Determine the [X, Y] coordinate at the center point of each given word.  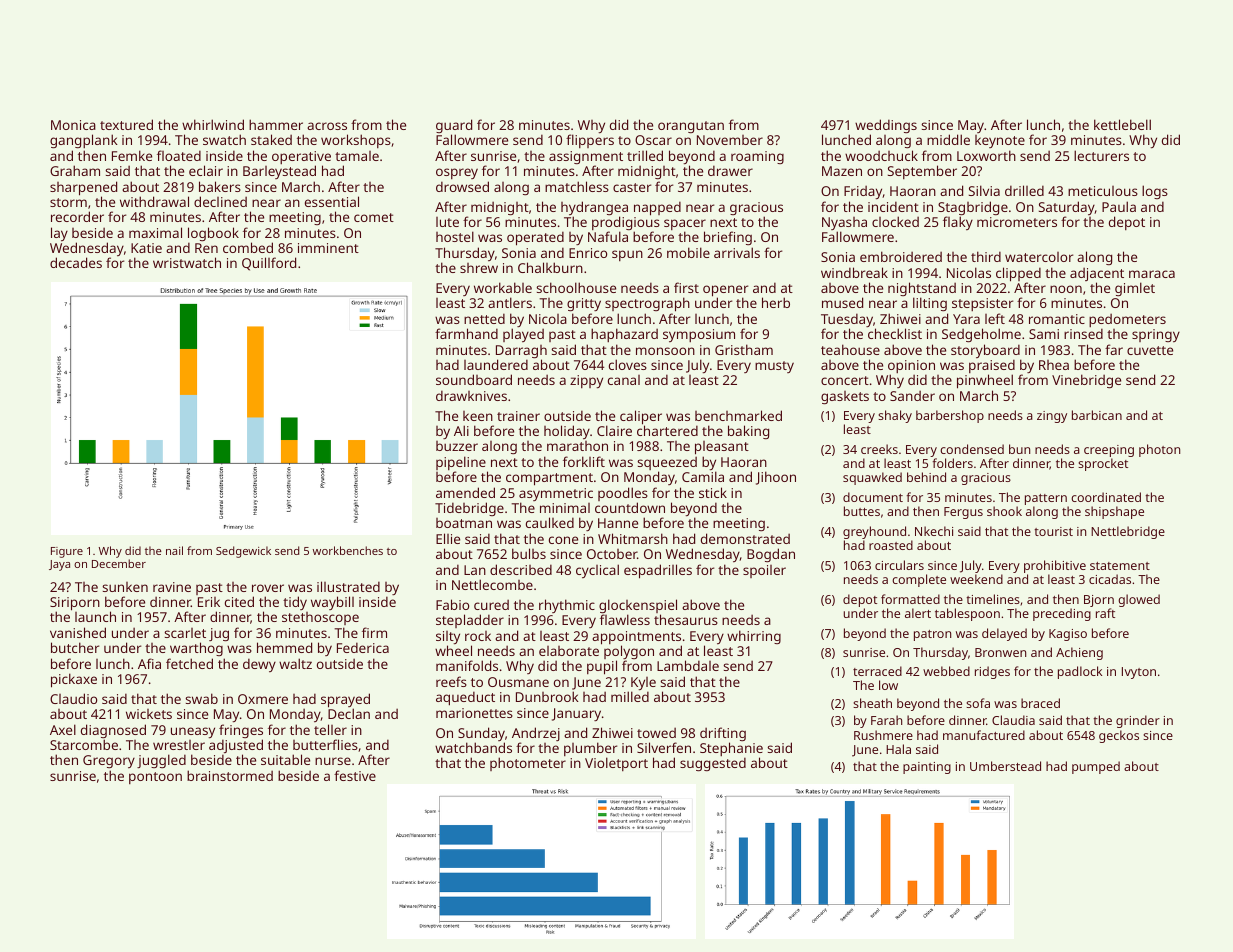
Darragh [521, 351]
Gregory [109, 761]
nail [174, 550]
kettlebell [1122, 124]
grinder [1138, 721]
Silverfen [664, 747]
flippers [590, 141]
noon [1066, 289]
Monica [73, 125]
